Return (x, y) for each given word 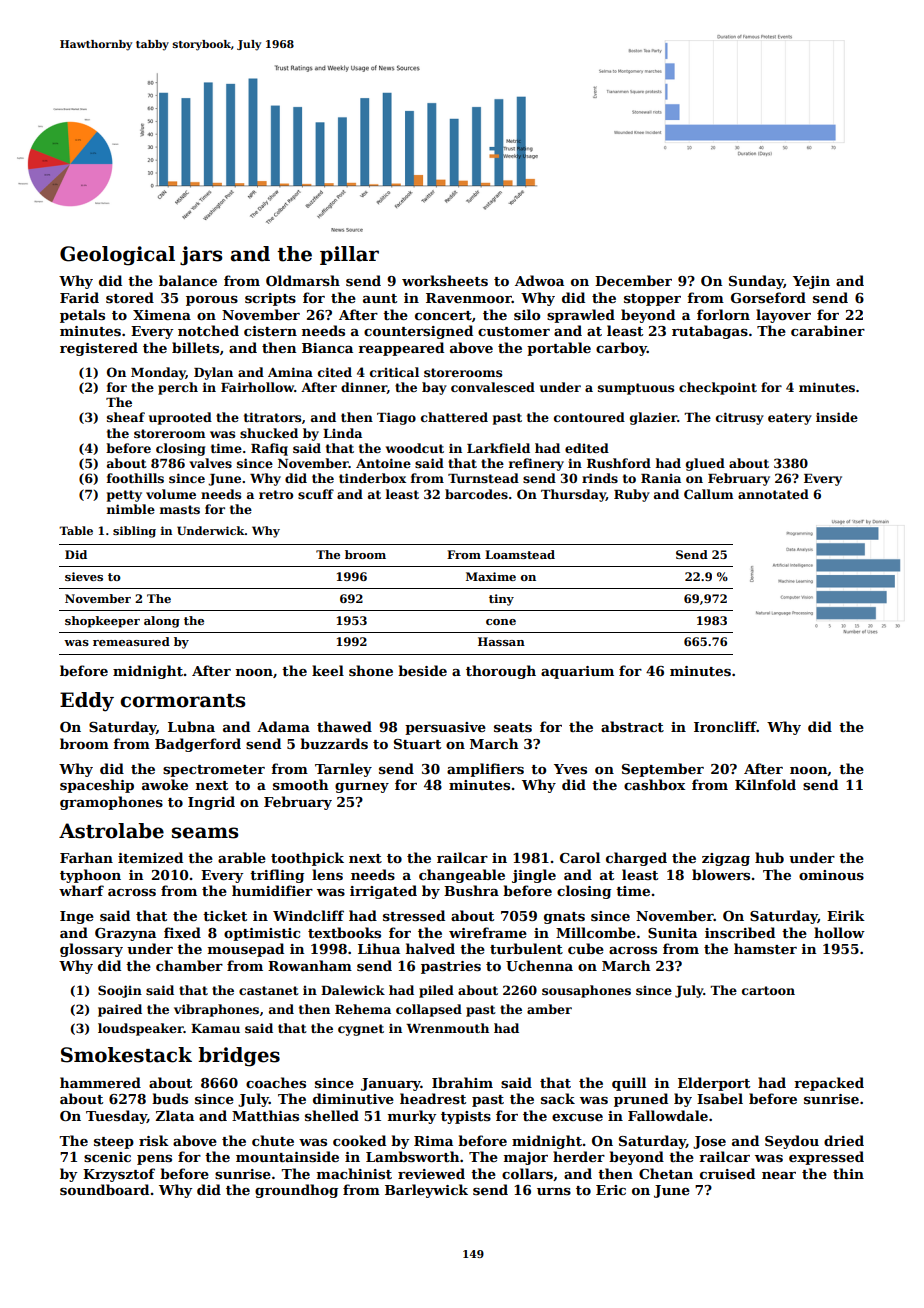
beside (422, 670)
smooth (301, 784)
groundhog (296, 1191)
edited (587, 448)
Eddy (87, 702)
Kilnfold (765, 784)
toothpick (307, 859)
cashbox (654, 784)
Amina (290, 372)
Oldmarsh (303, 280)
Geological (117, 256)
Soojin (120, 991)
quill (629, 1084)
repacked (829, 1084)
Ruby (632, 495)
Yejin (811, 282)
